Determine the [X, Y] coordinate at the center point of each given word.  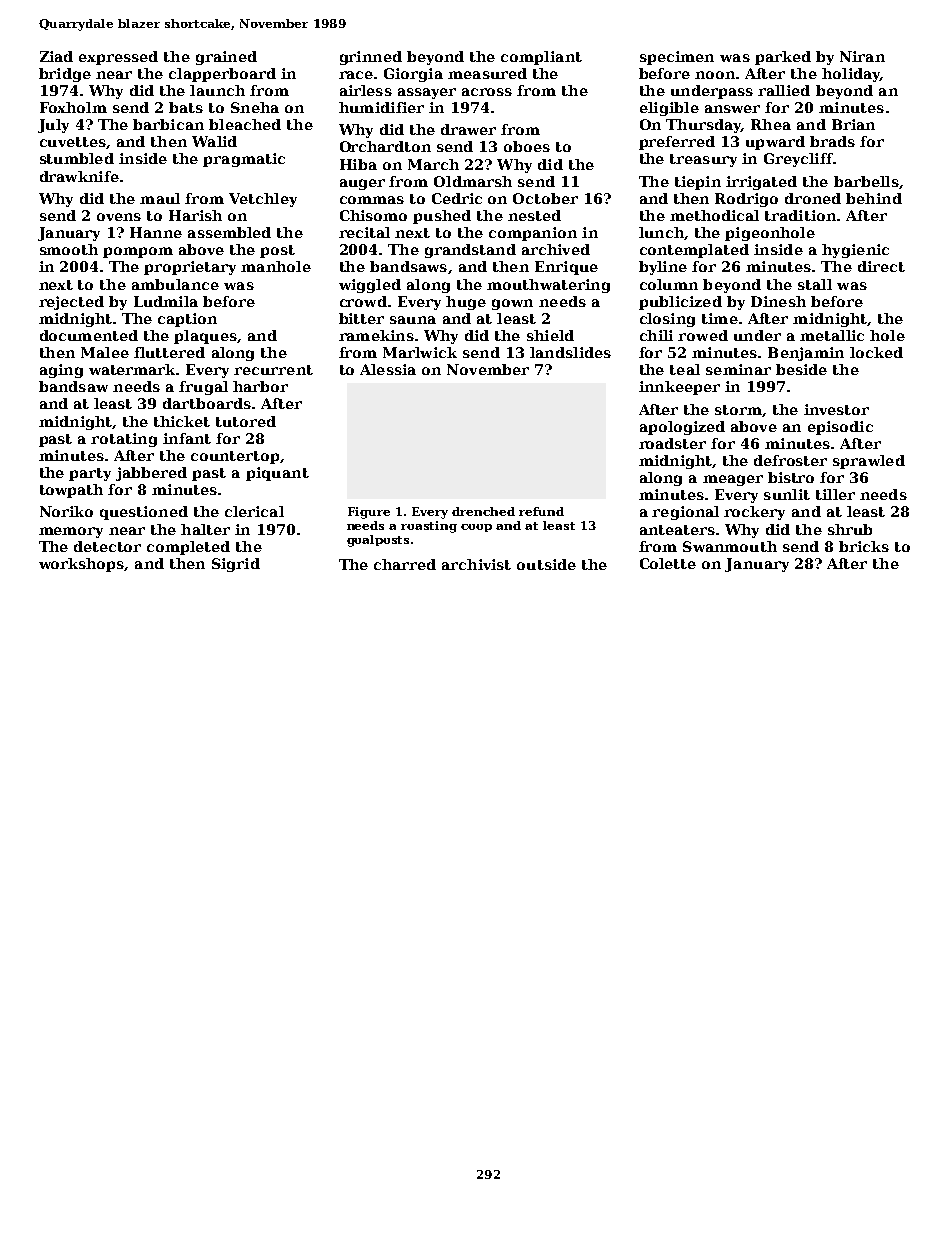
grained [226, 58]
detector [107, 546]
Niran [862, 56]
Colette [668, 563]
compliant [541, 58]
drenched [483, 511]
